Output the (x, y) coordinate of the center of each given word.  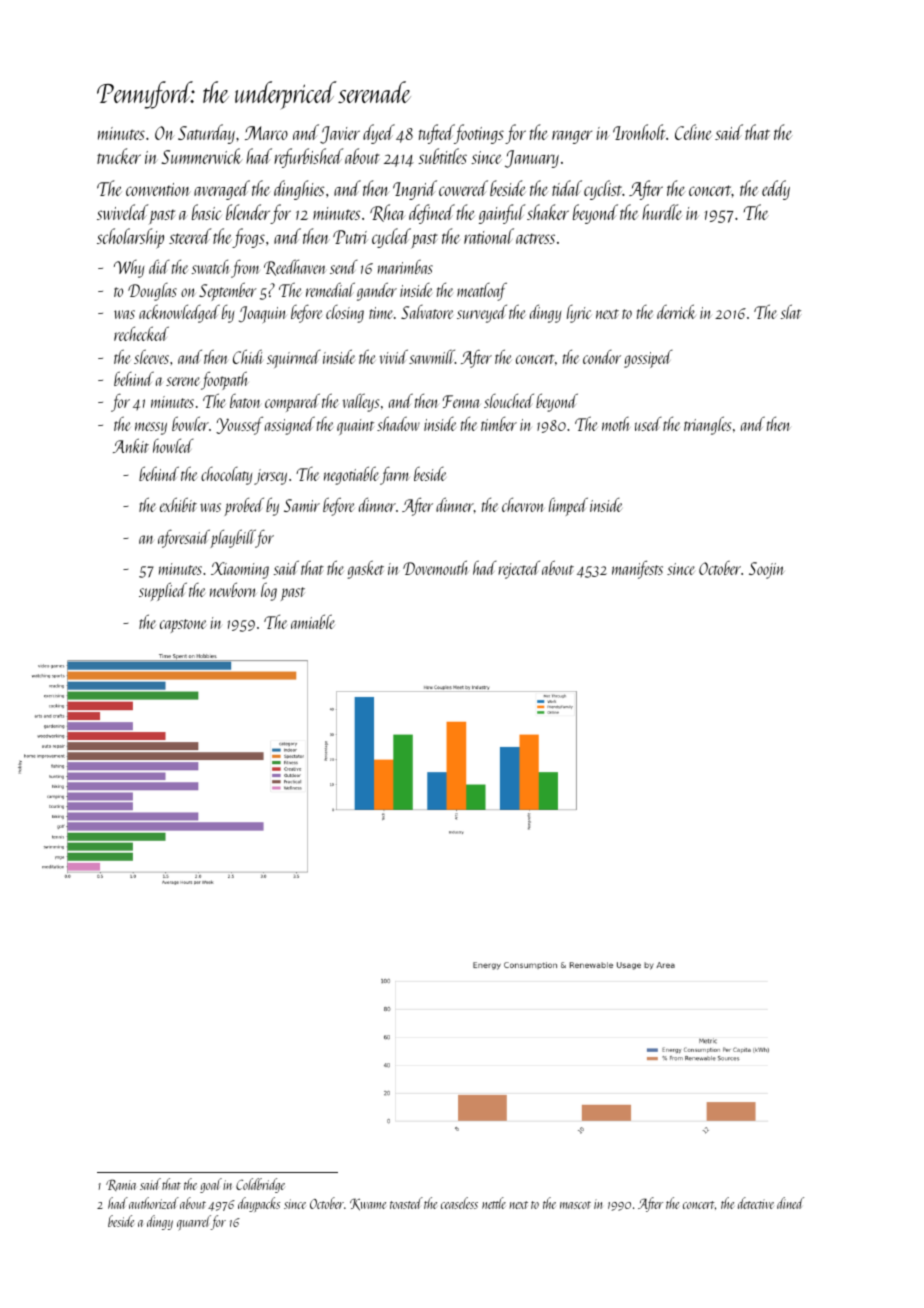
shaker (548, 212)
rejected (519, 569)
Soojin (767, 570)
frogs (248, 238)
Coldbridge (260, 1185)
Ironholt (639, 132)
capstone (183, 626)
